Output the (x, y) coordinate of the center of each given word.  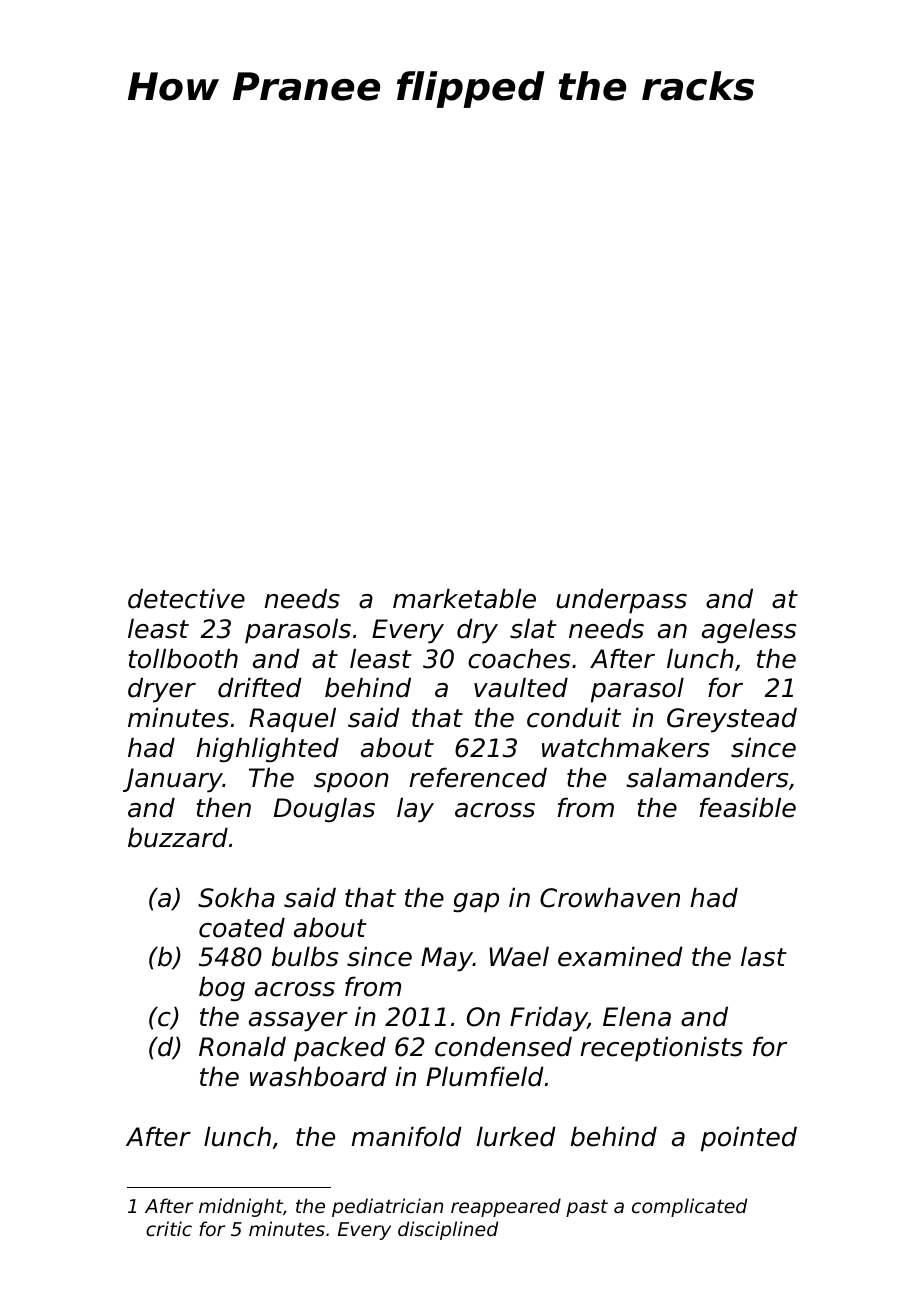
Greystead (732, 720)
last (764, 956)
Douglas (324, 809)
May (447, 959)
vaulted (521, 687)
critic (169, 1228)
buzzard (178, 837)
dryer (162, 690)
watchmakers (625, 747)
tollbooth (183, 658)
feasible (748, 807)
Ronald (242, 1046)
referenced (478, 777)
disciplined (448, 1230)
